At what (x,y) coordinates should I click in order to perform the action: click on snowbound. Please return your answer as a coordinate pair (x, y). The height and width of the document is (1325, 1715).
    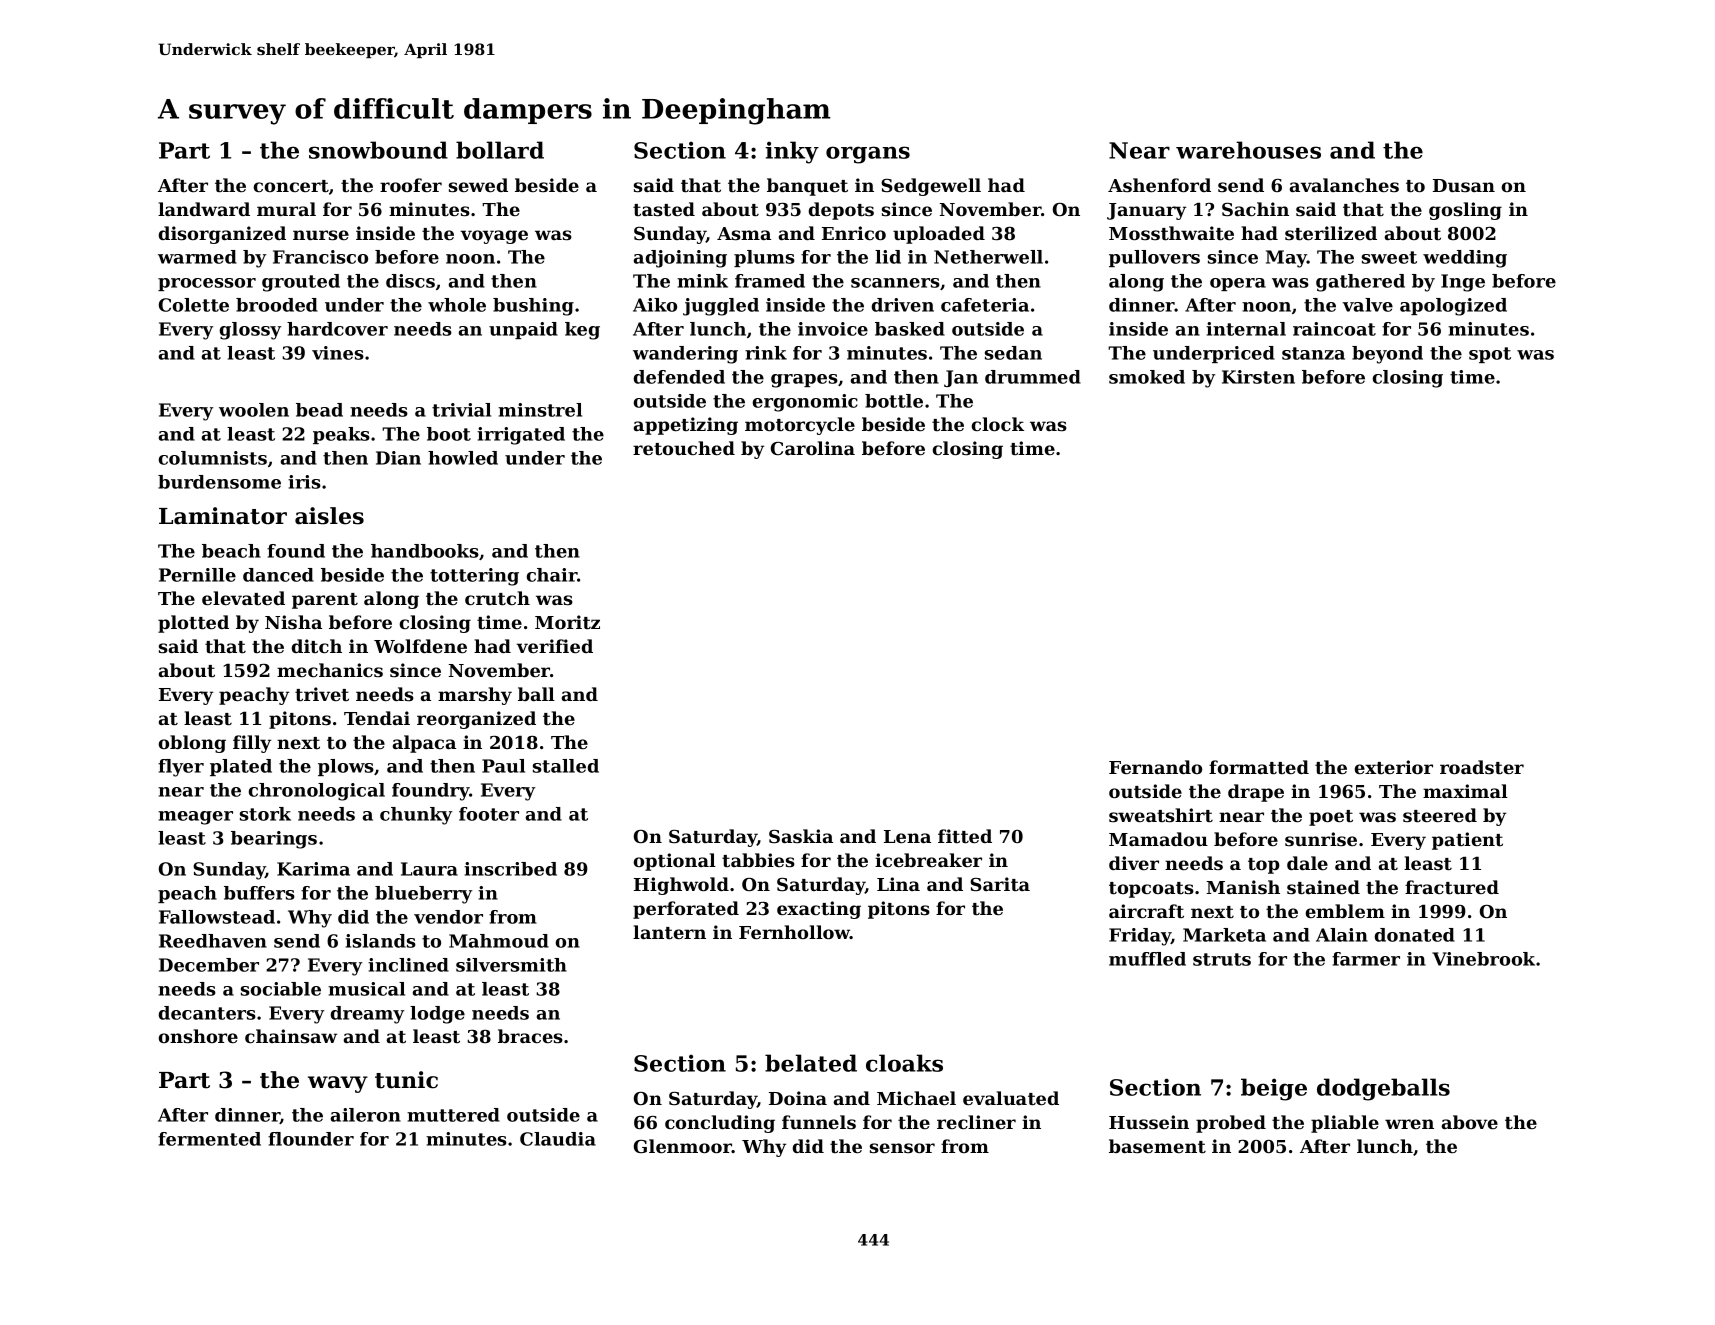
    Looking at the image, I should click on (378, 150).
